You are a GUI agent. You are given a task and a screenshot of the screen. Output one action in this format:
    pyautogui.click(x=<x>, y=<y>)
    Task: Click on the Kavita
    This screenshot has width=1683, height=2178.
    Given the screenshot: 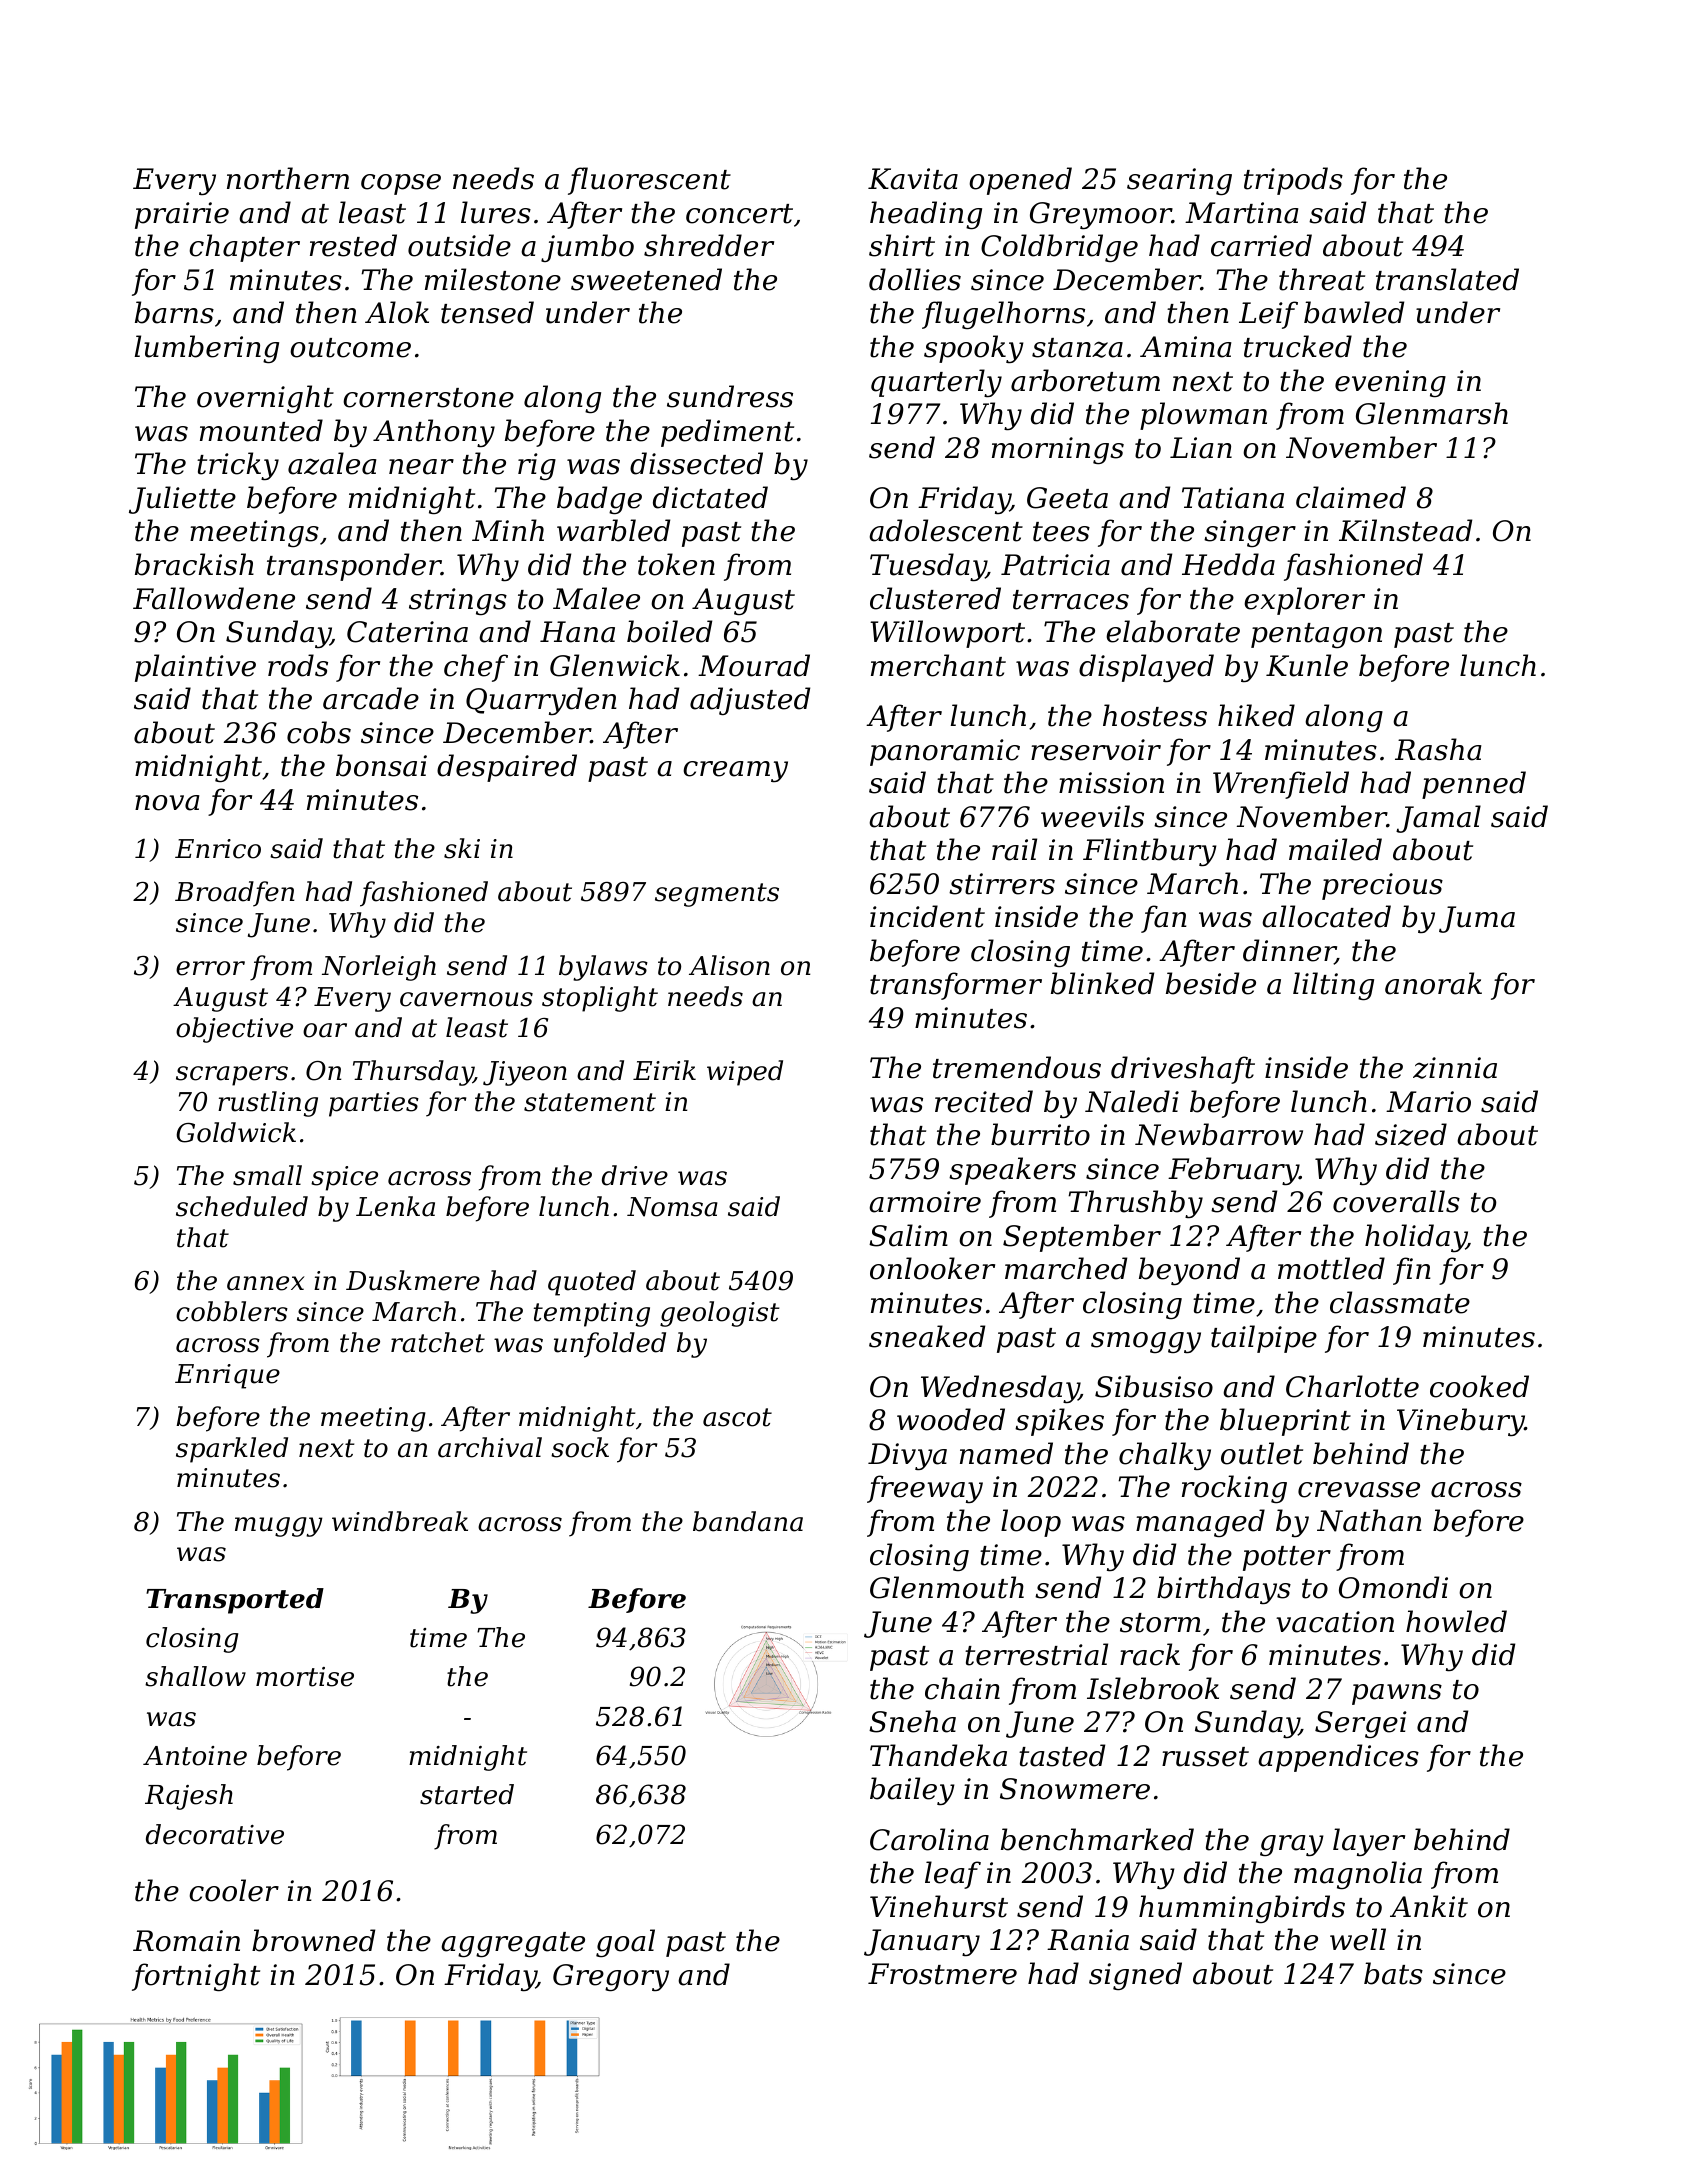 What is the action you would take?
    pyautogui.click(x=913, y=179)
